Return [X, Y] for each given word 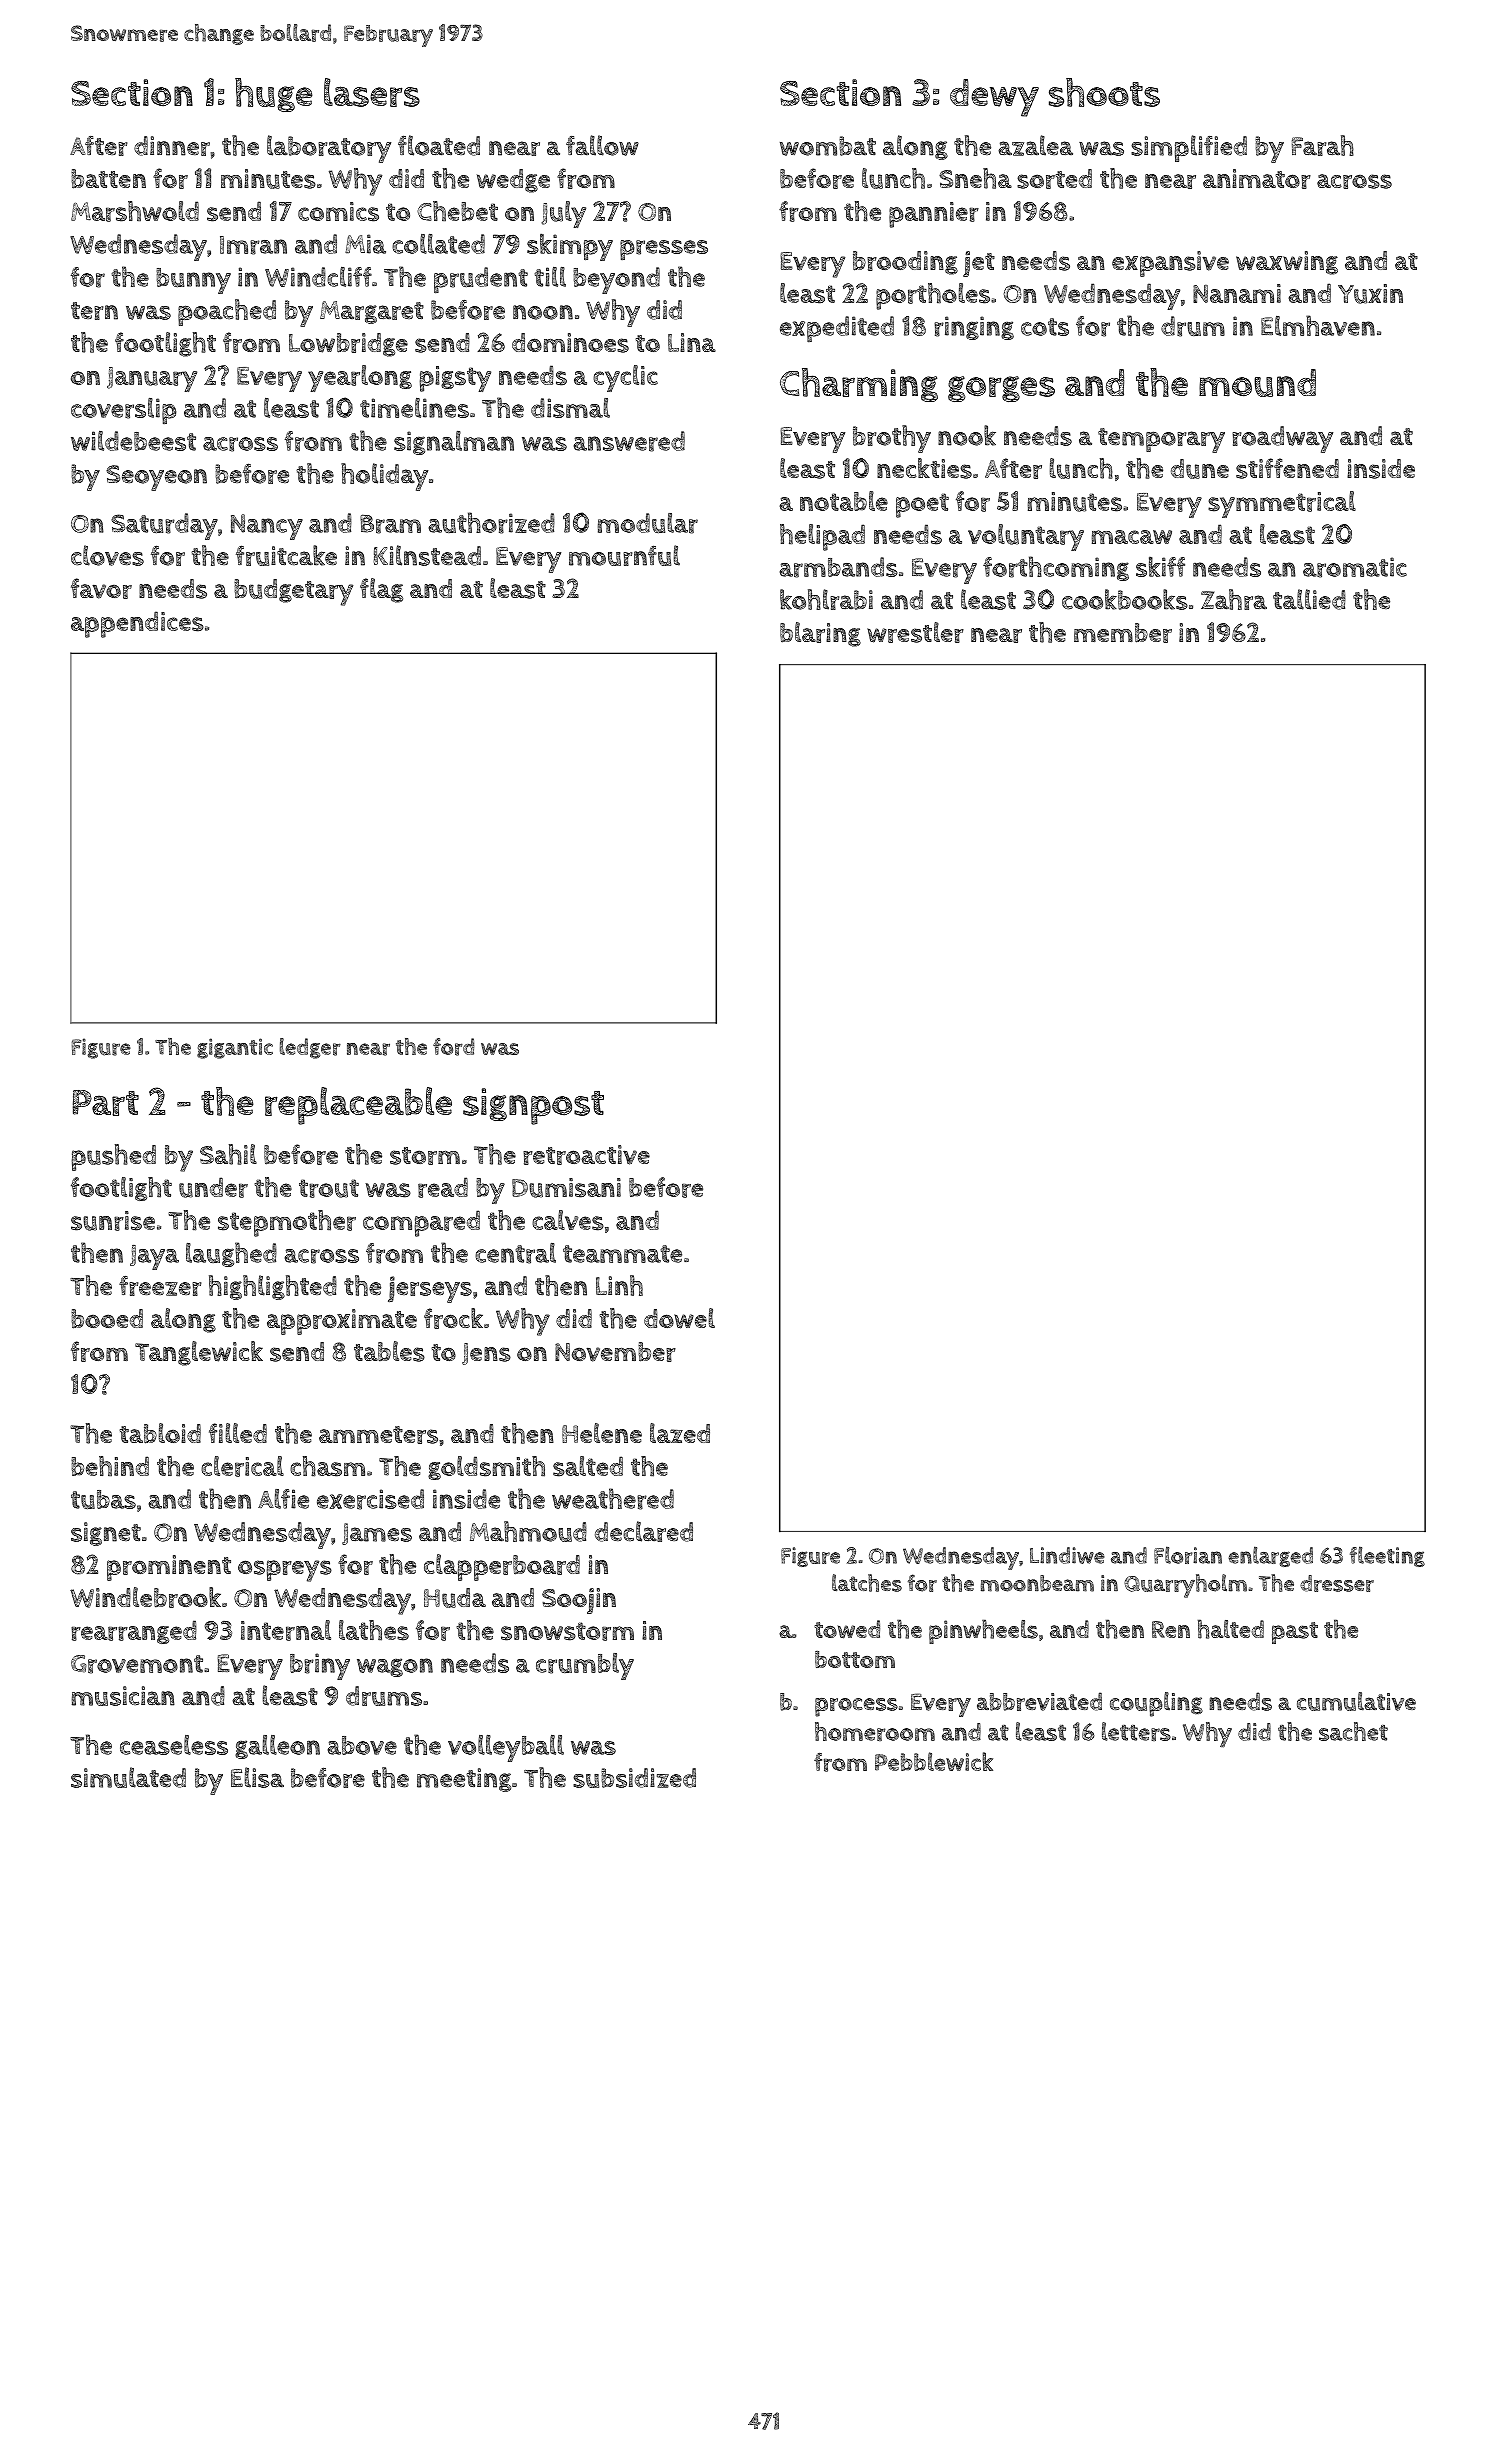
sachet [1353, 1731]
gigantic [235, 1048]
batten [108, 179]
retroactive [586, 1155]
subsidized [634, 1778]
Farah [1323, 145]
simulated [128, 1777]
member [1123, 633]
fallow [602, 145]
